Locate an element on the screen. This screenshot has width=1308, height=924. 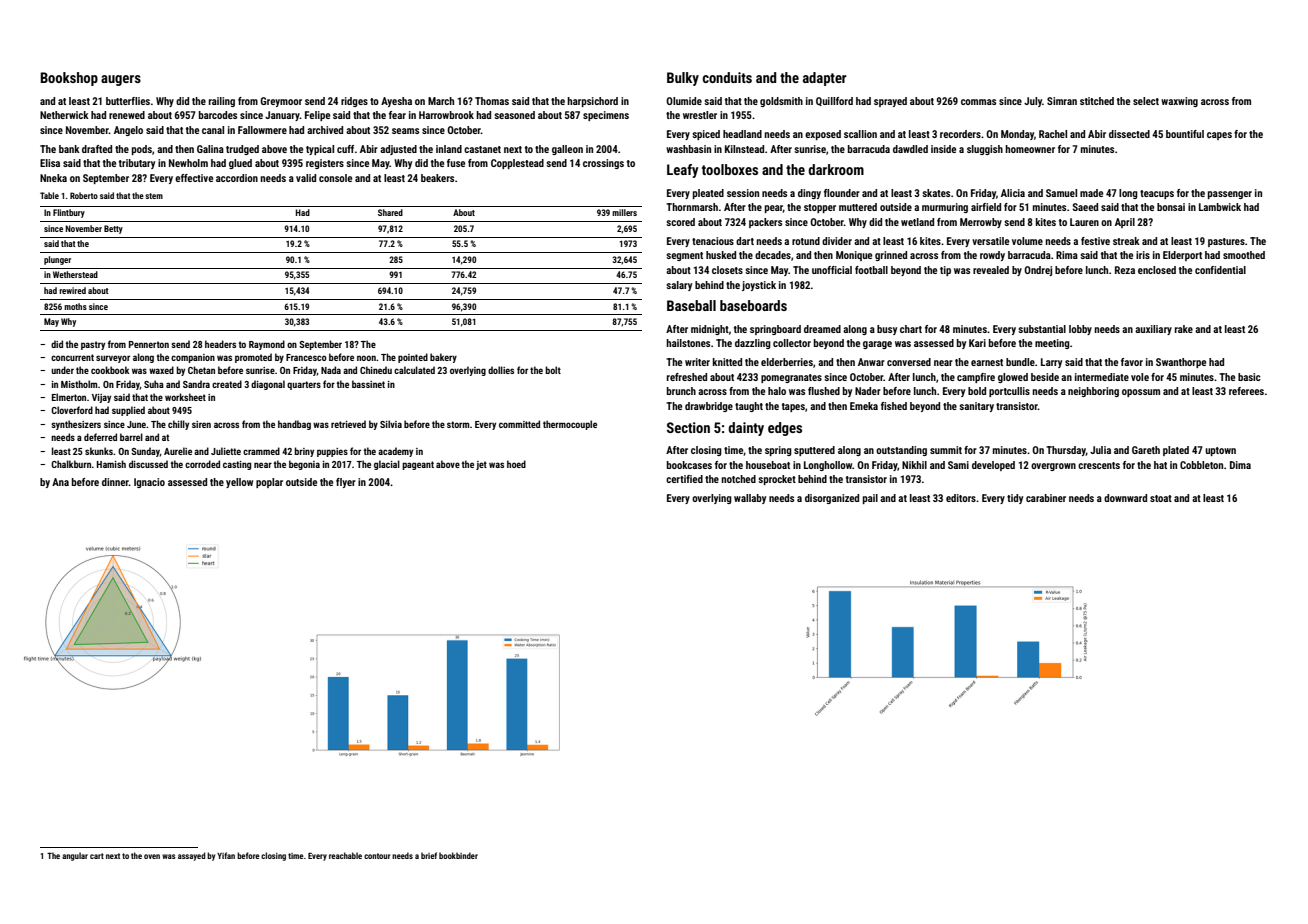
adapter is located at coordinates (825, 79).
